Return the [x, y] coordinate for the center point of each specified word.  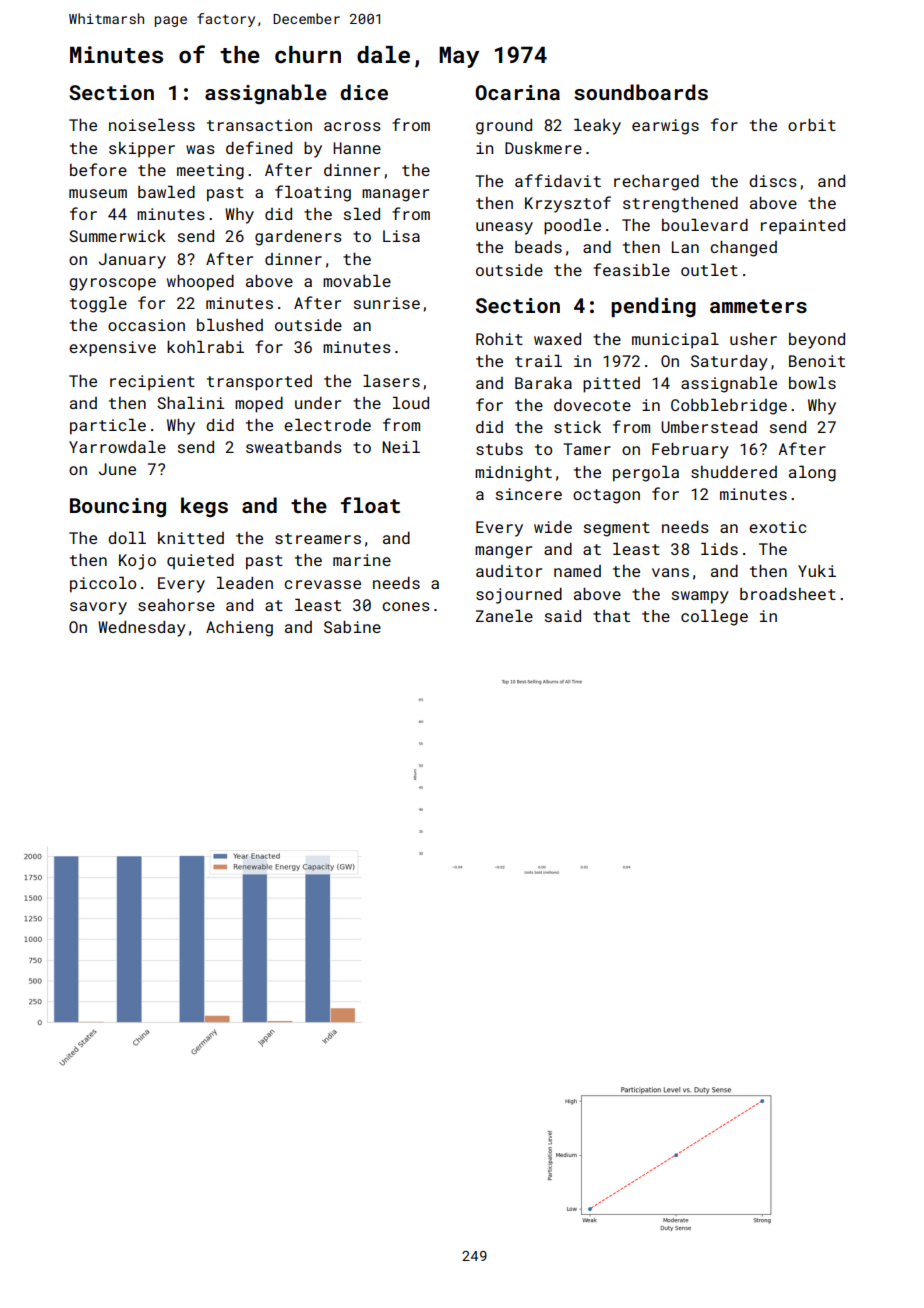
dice [364, 92]
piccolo [103, 584]
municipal [675, 340]
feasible [631, 269]
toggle [98, 304]
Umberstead [709, 427]
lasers [391, 380]
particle [108, 426]
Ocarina [517, 92]
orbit [812, 125]
